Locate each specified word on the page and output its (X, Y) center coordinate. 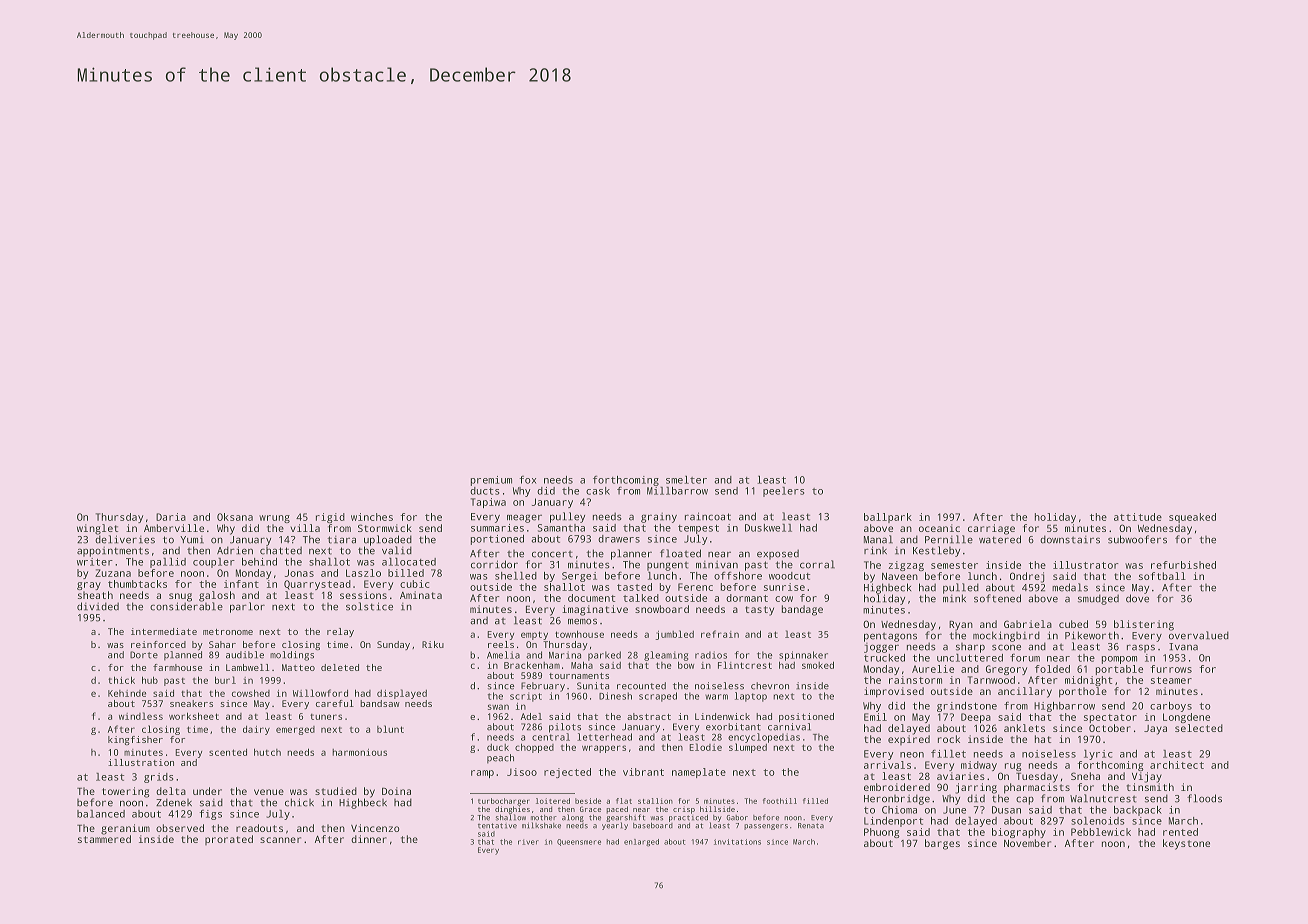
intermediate (164, 631)
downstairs (1070, 539)
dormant (747, 598)
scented (228, 752)
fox (527, 480)
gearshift (625, 818)
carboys (1171, 707)
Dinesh (615, 696)
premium (491, 481)
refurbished (1183, 565)
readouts (259, 828)
